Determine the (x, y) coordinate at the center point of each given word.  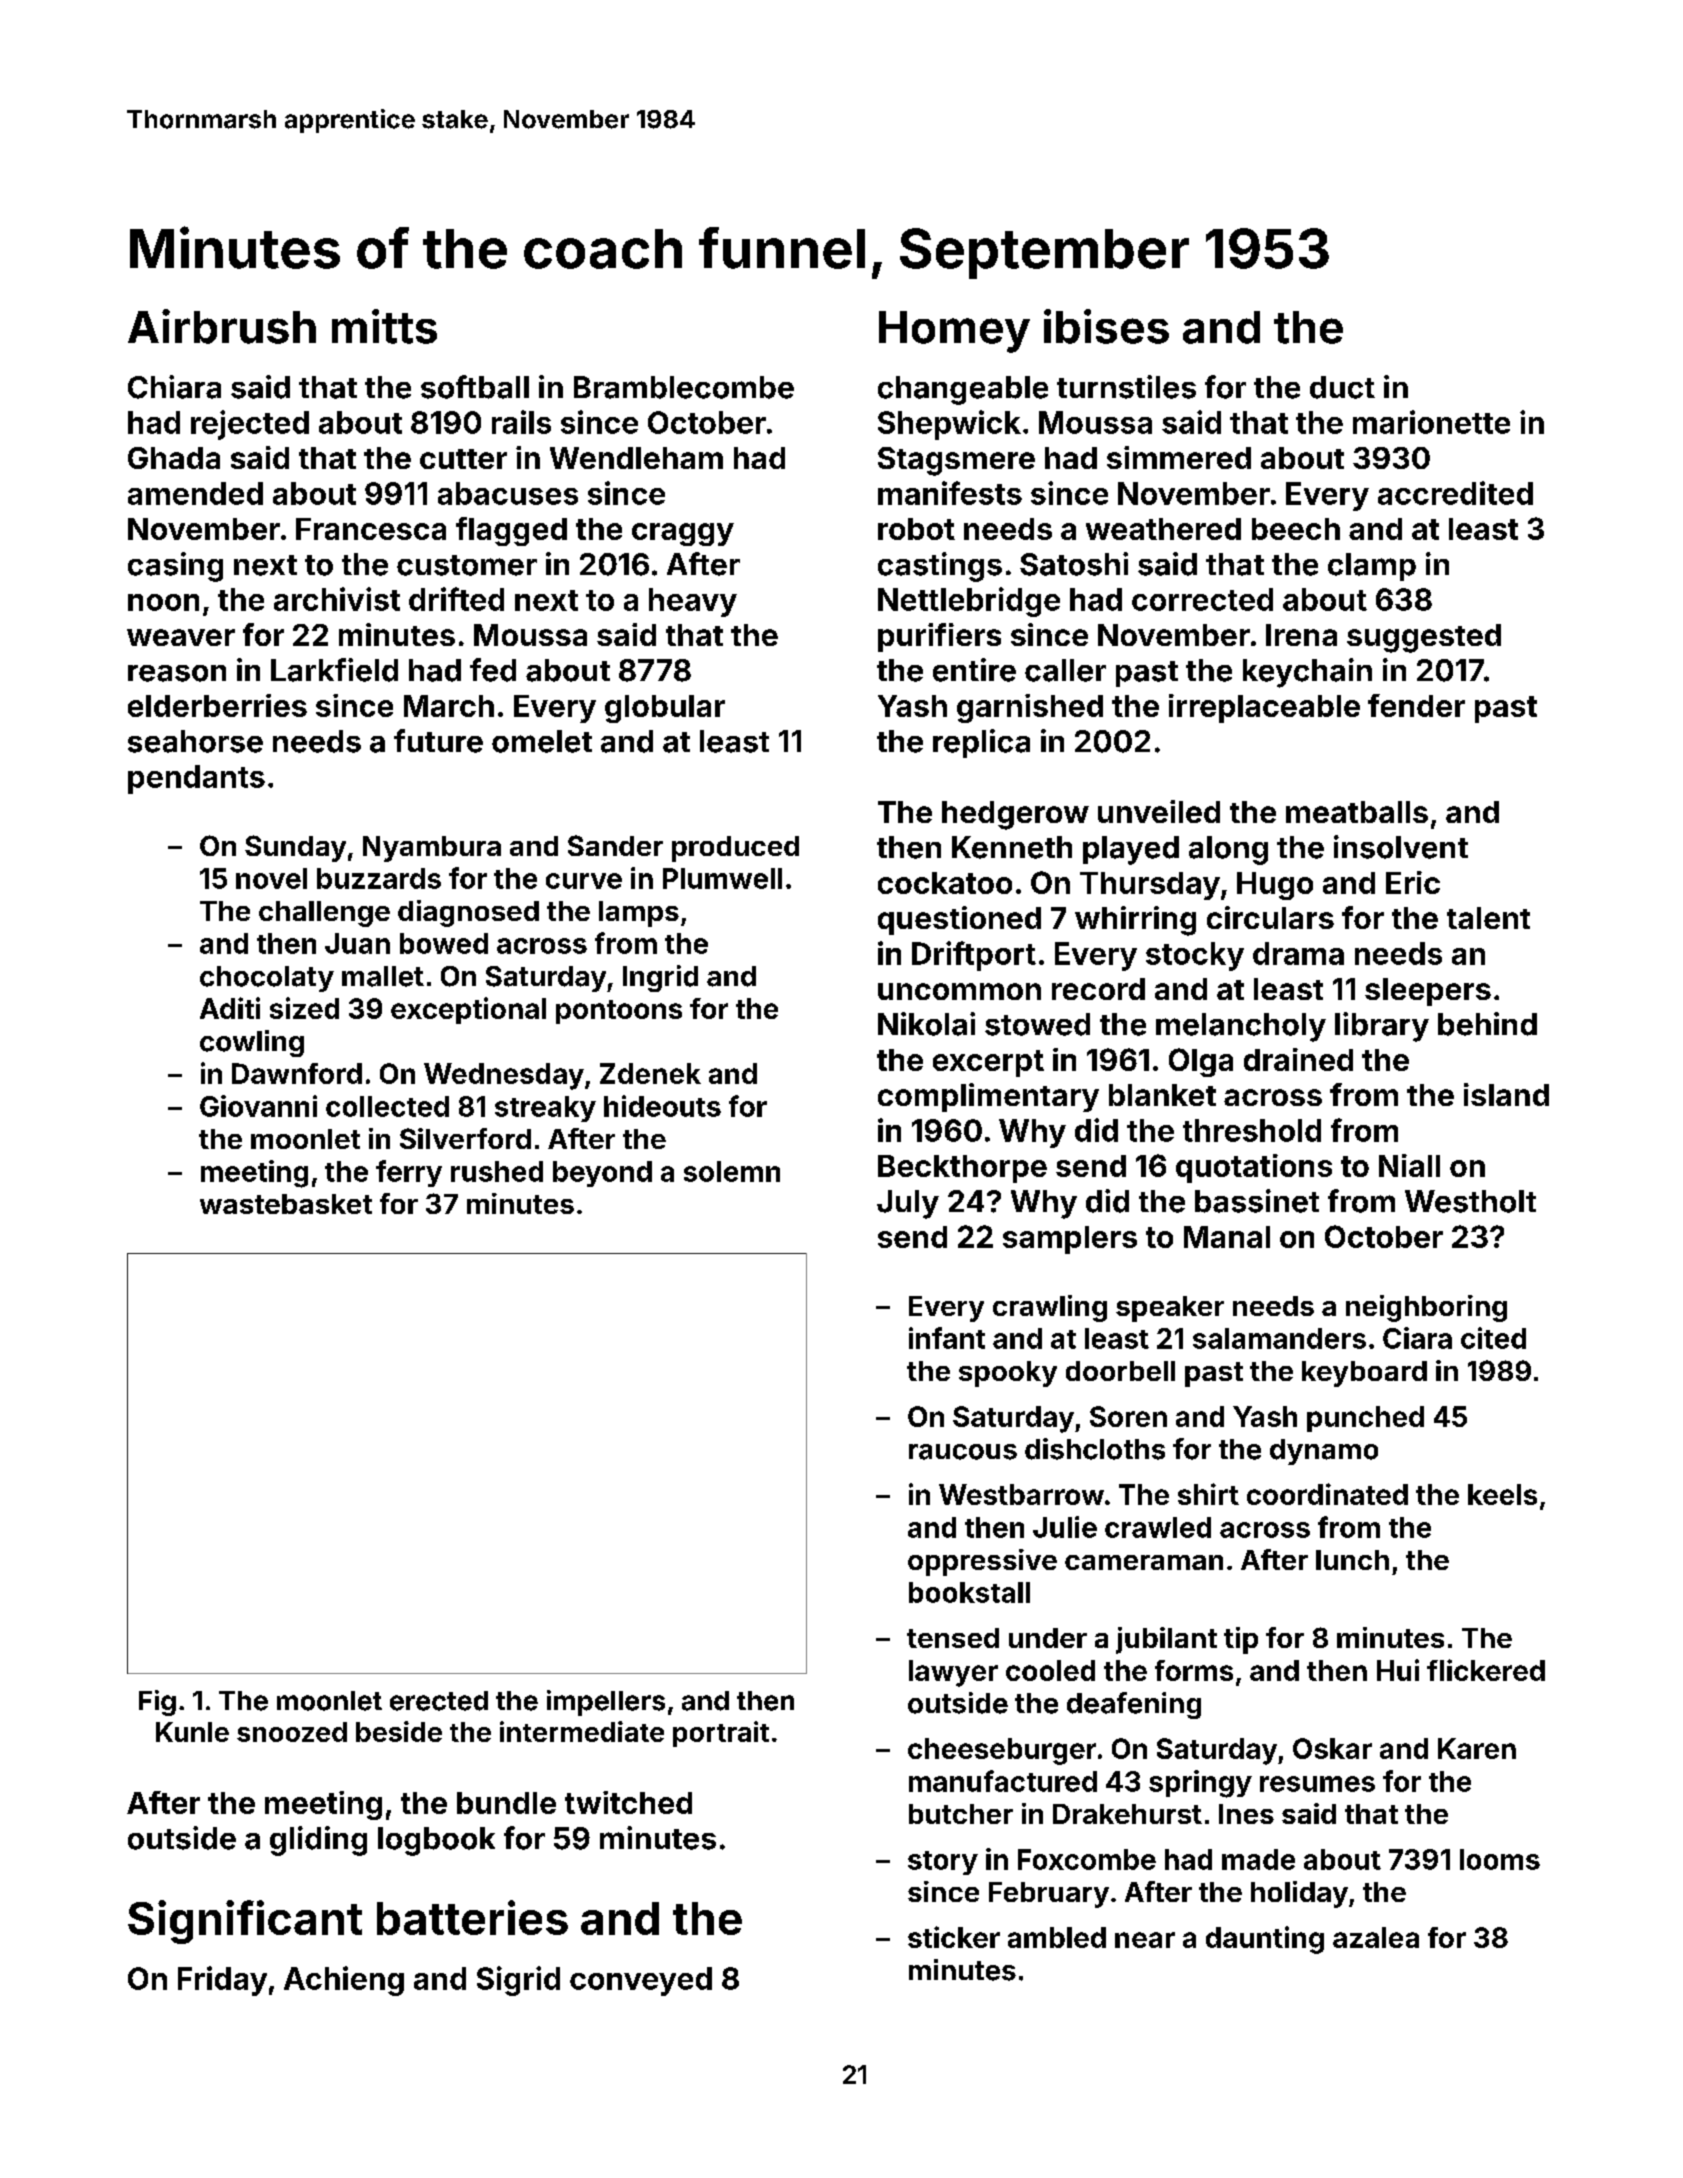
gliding (318, 1841)
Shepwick (949, 425)
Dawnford (297, 1073)
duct (1342, 387)
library (1382, 1027)
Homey (954, 332)
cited (1493, 1338)
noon (163, 602)
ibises (1106, 326)
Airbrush (222, 326)
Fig (157, 1703)
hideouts (662, 1106)
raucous (963, 1452)
